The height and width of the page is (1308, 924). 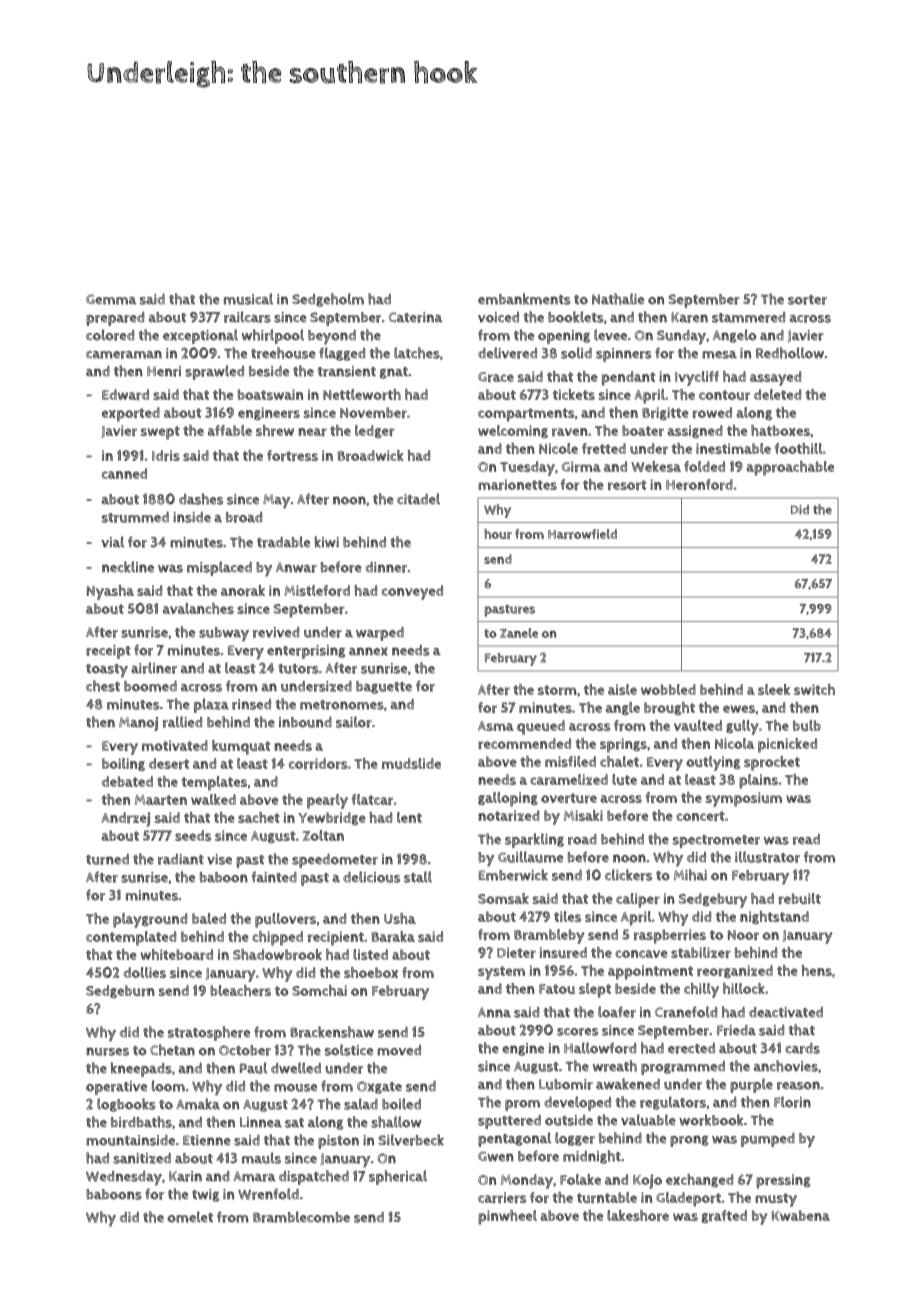 What do you see at coordinates (583, 815) in the page?
I see `Misaki` at bounding box center [583, 815].
